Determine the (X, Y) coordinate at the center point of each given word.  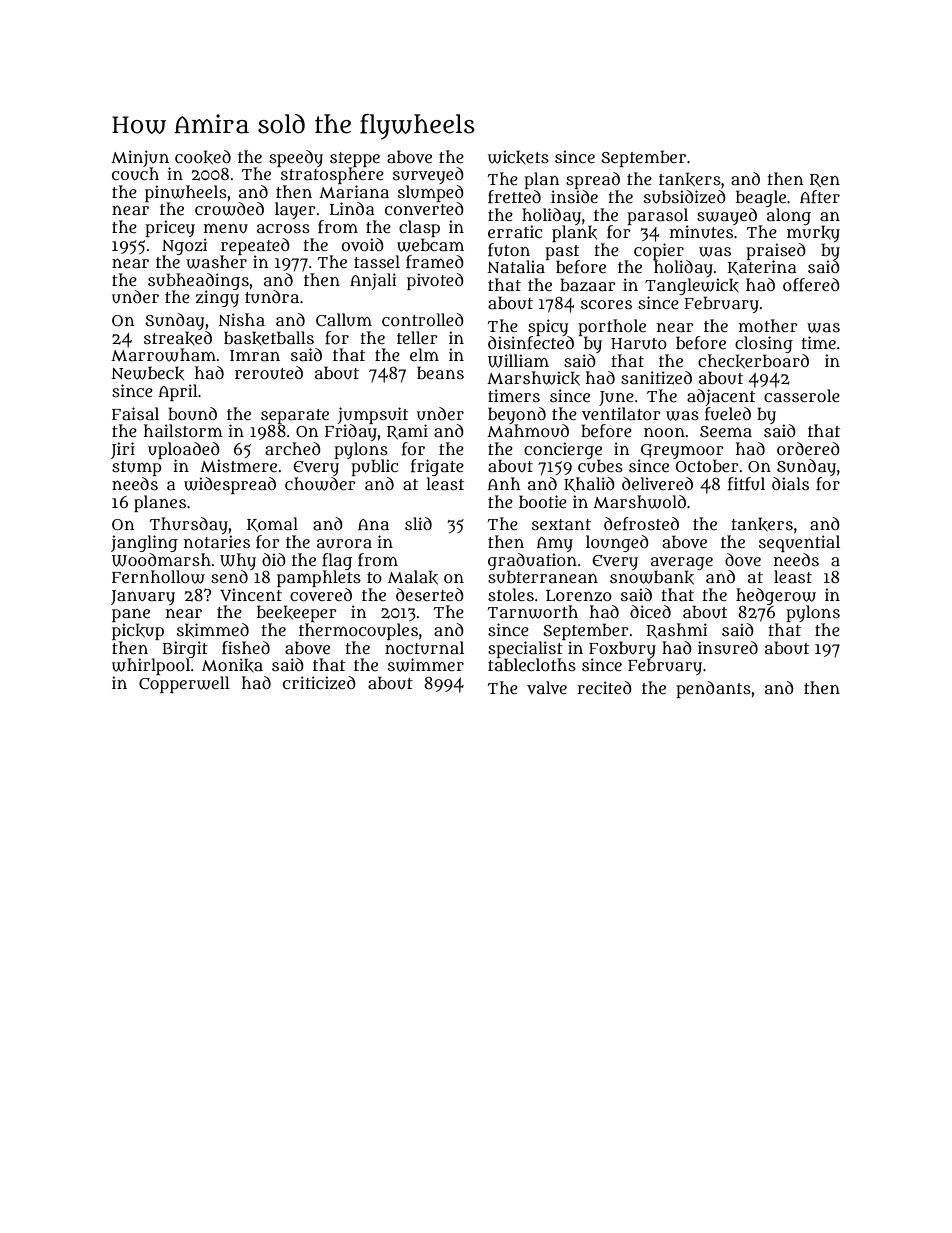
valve (547, 687)
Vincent (251, 594)
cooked (203, 157)
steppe (355, 159)
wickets (518, 157)
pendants (713, 689)
